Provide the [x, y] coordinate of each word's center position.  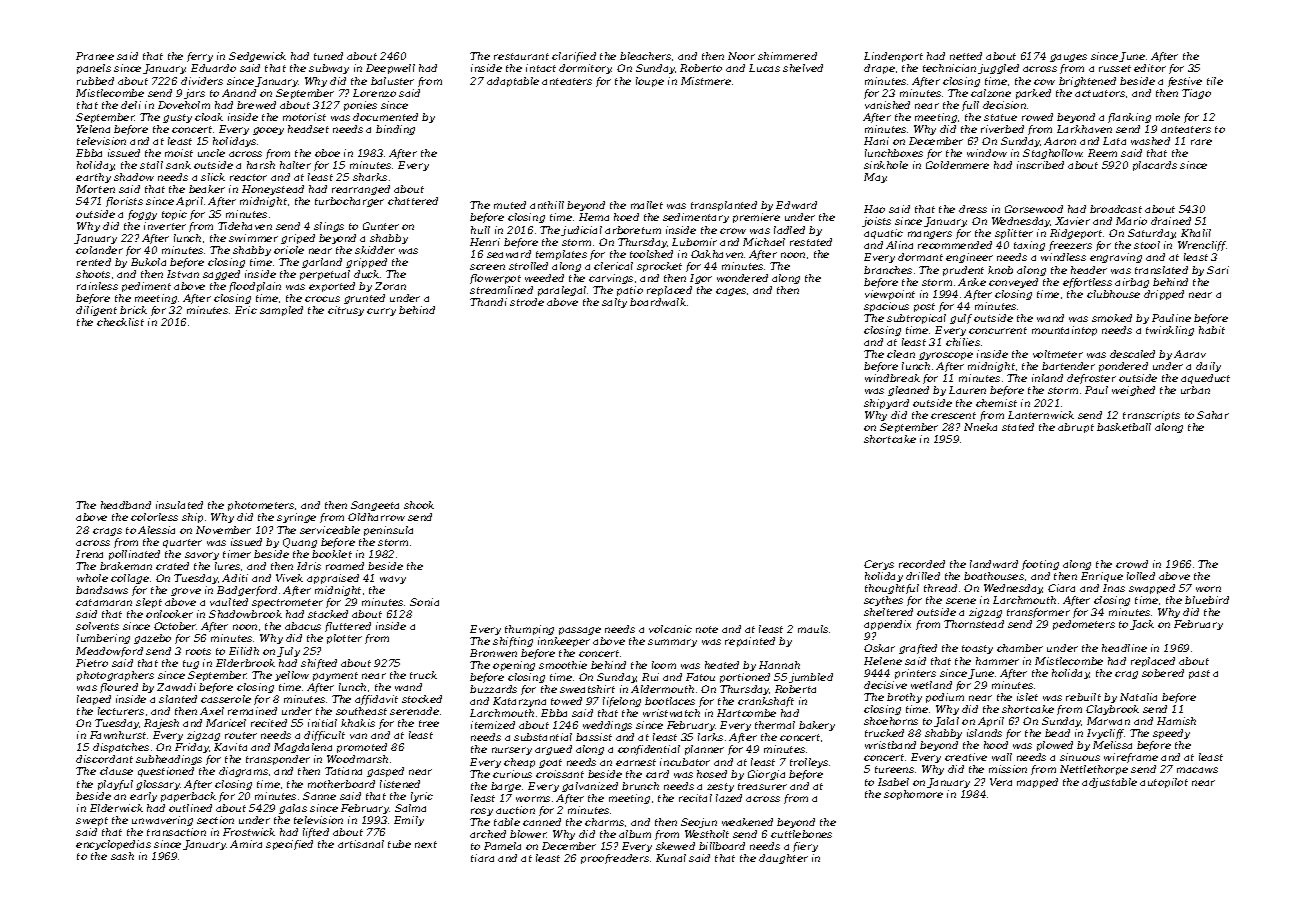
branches [888, 270]
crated [172, 566]
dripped [1164, 295]
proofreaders [615, 859]
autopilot [1164, 783]
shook [419, 505]
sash [122, 856]
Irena [89, 554]
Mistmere [706, 81]
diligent [96, 311]
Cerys [879, 565]
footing [1040, 565]
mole [1168, 117]
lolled [1141, 576]
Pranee [95, 56]
